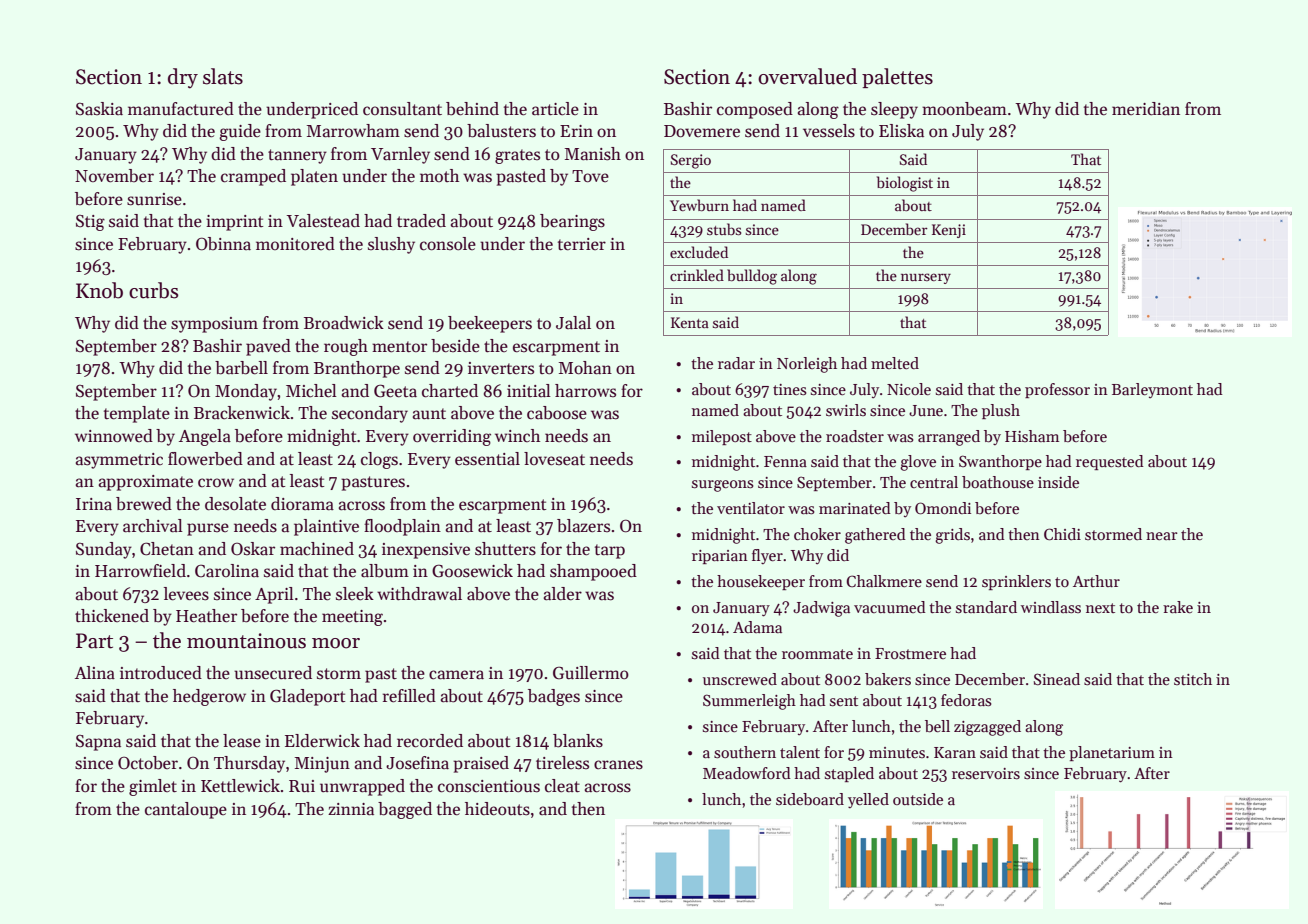 The height and width of the page is (924, 1308). I want to click on bearings, so click(572, 222).
